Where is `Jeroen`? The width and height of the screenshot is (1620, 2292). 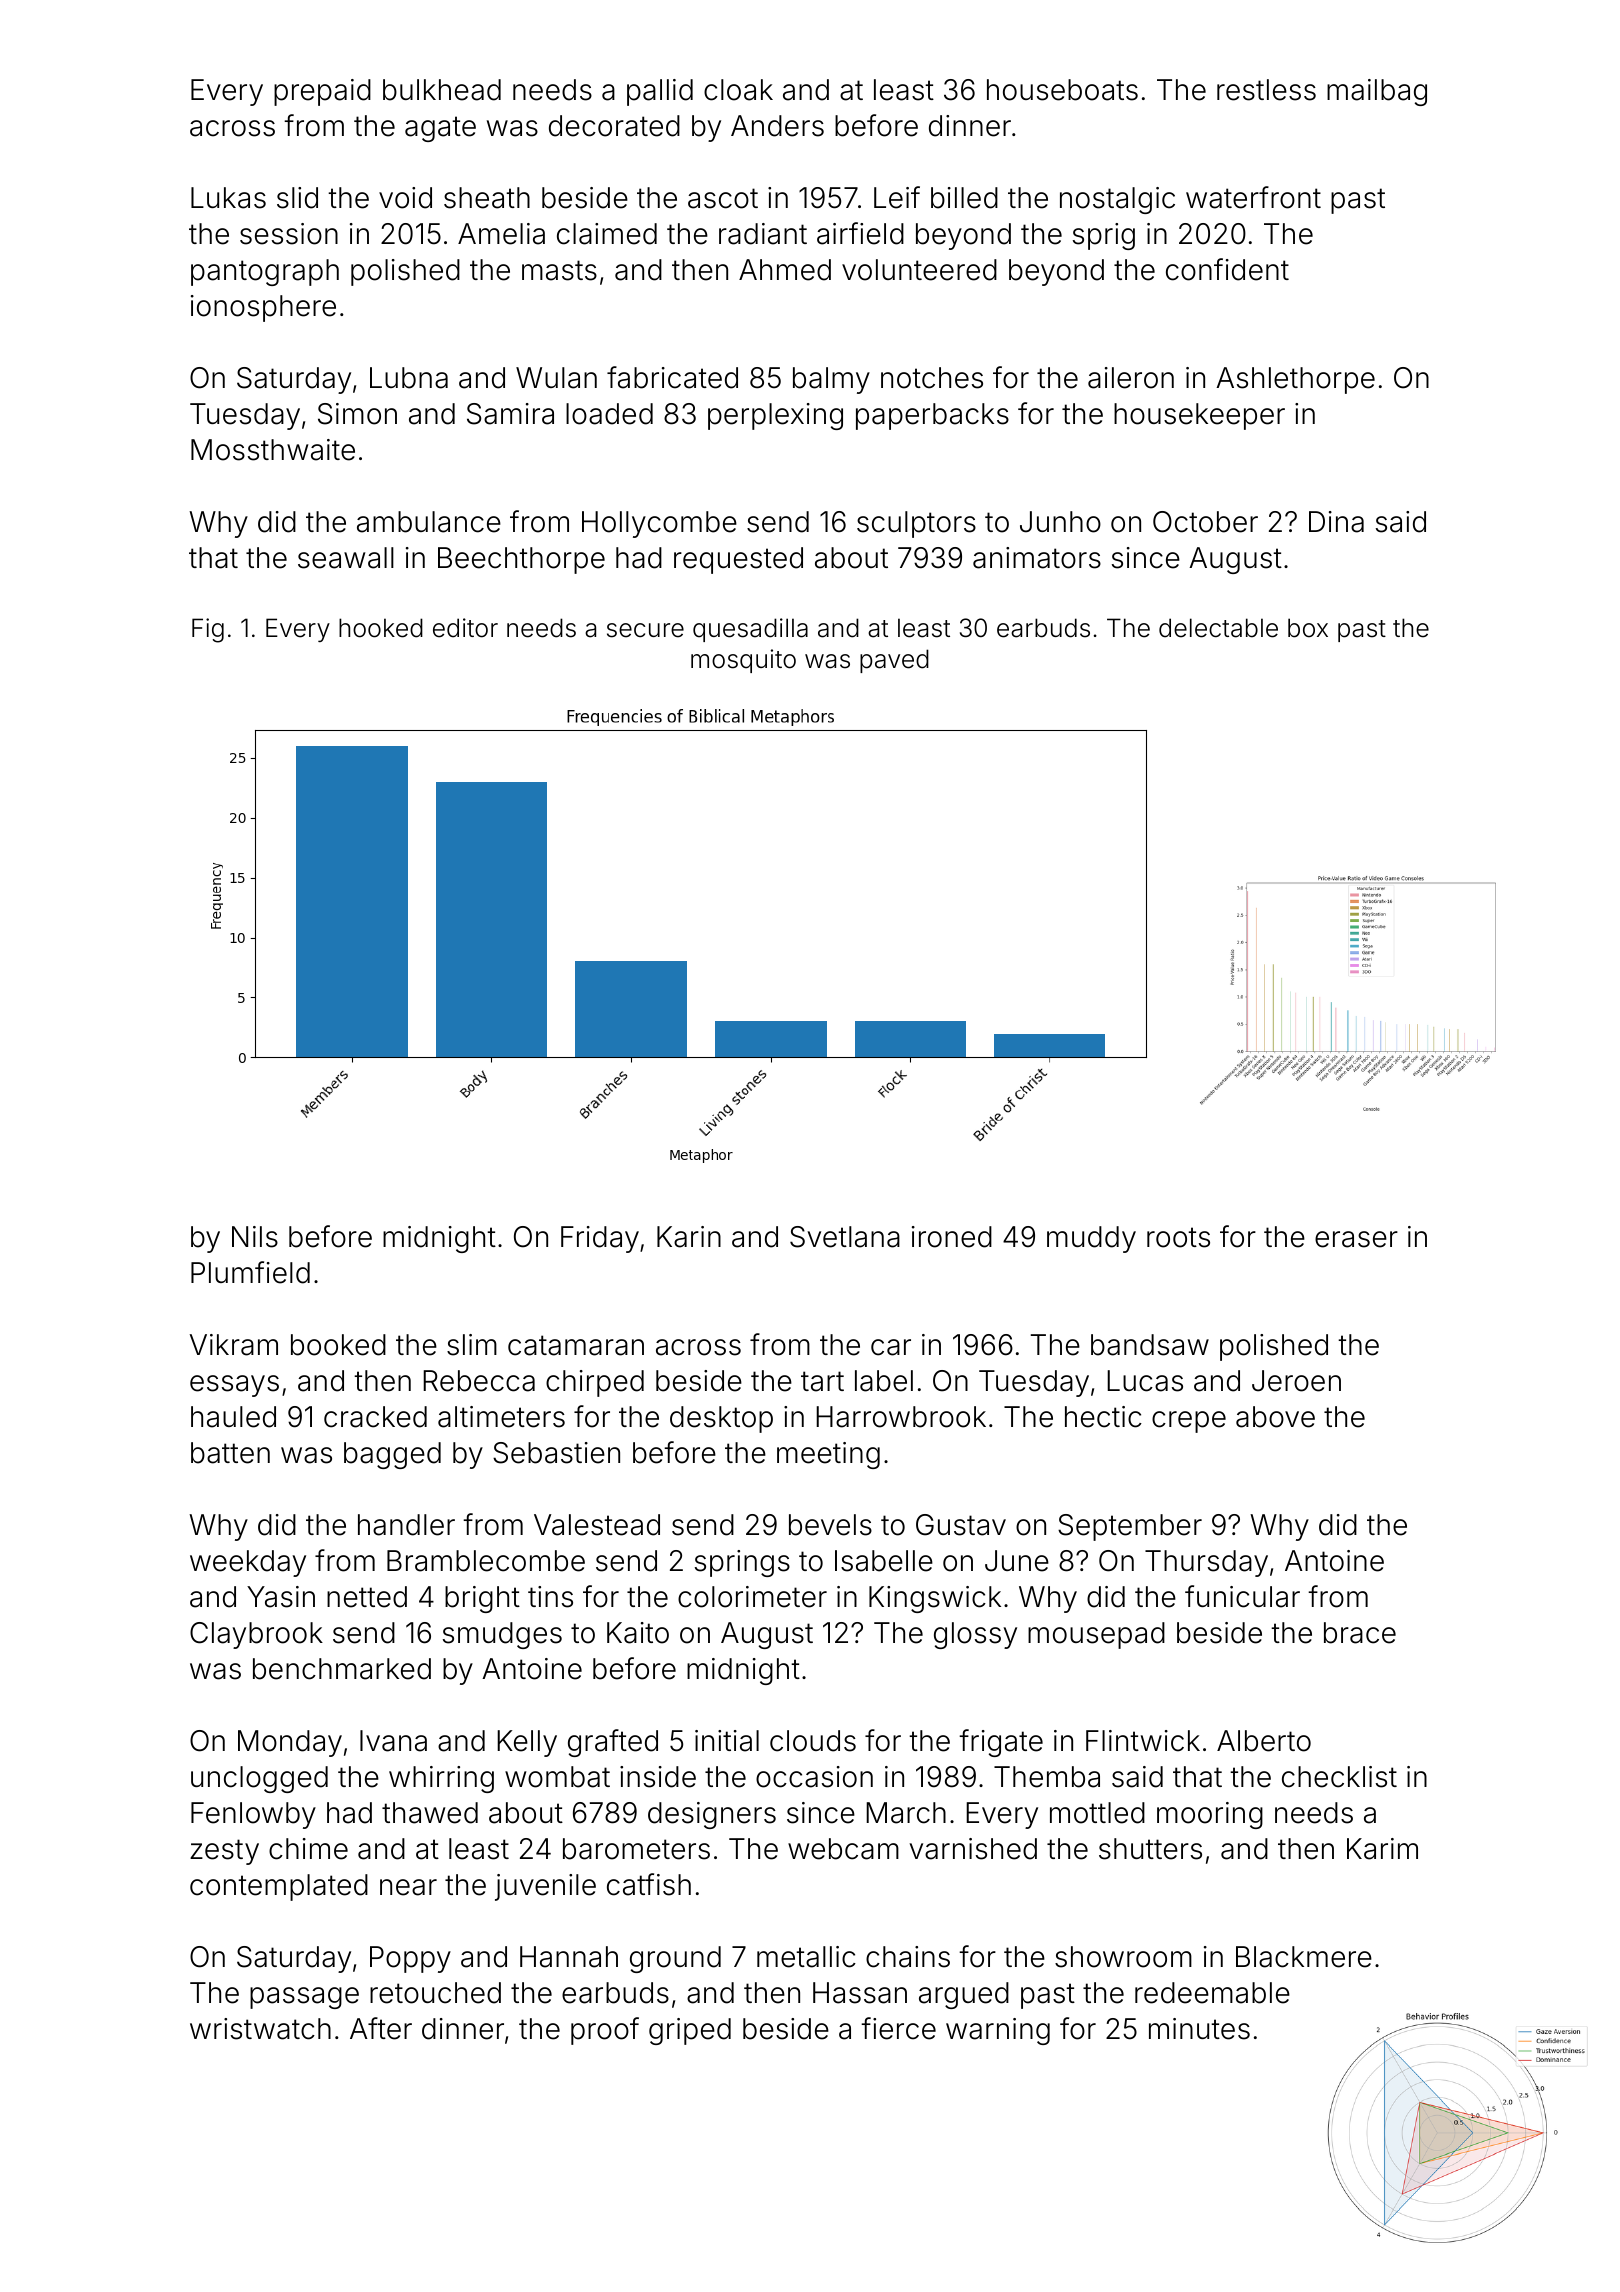
Jeroen is located at coordinates (1296, 1381).
